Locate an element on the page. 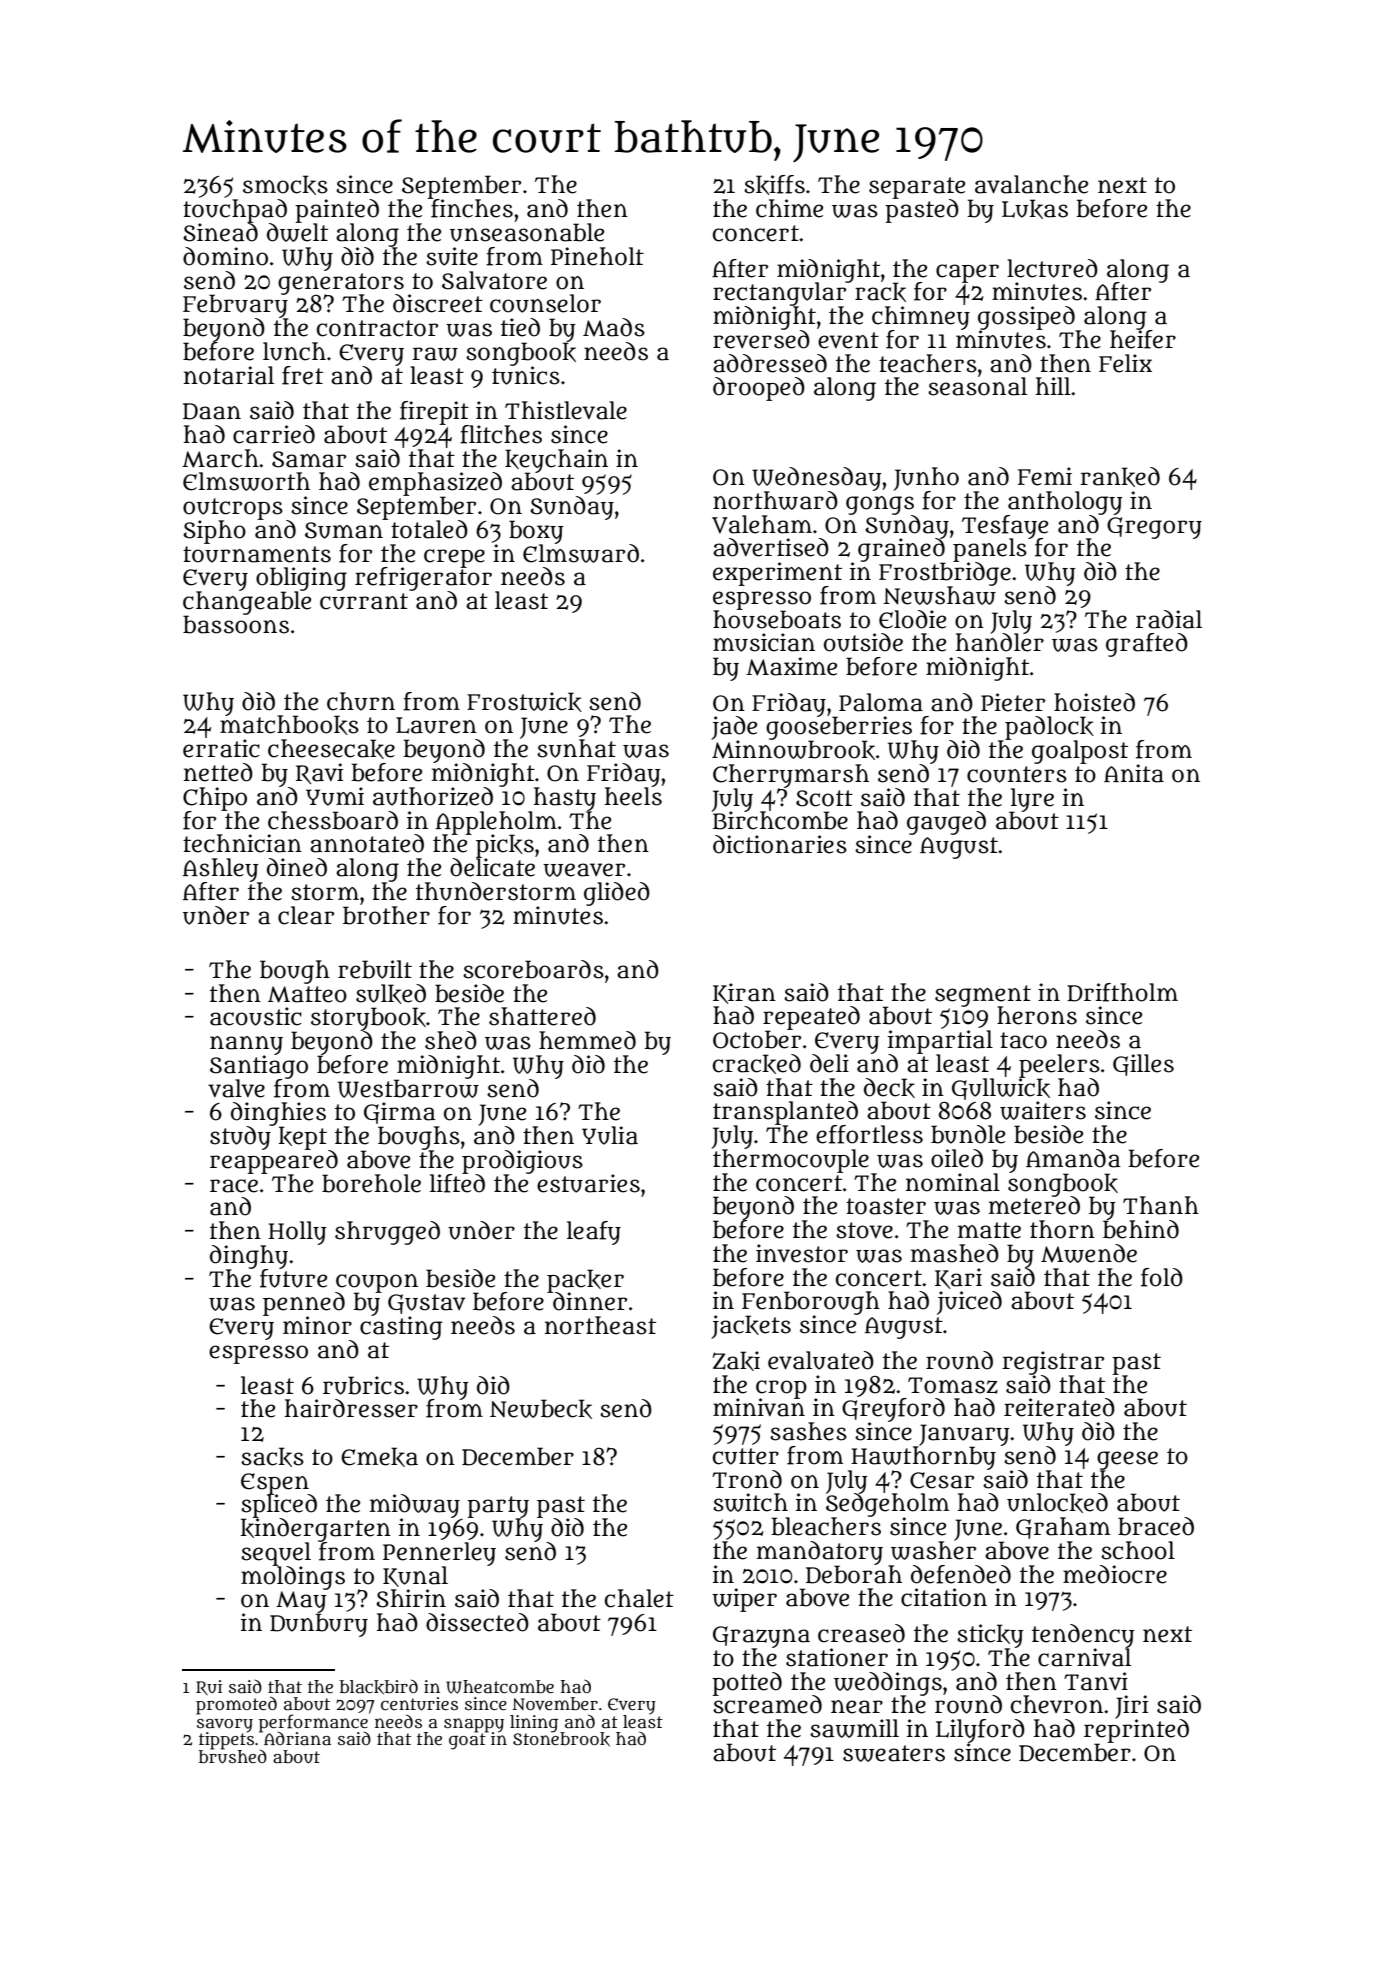  wiper is located at coordinates (744, 1600).
